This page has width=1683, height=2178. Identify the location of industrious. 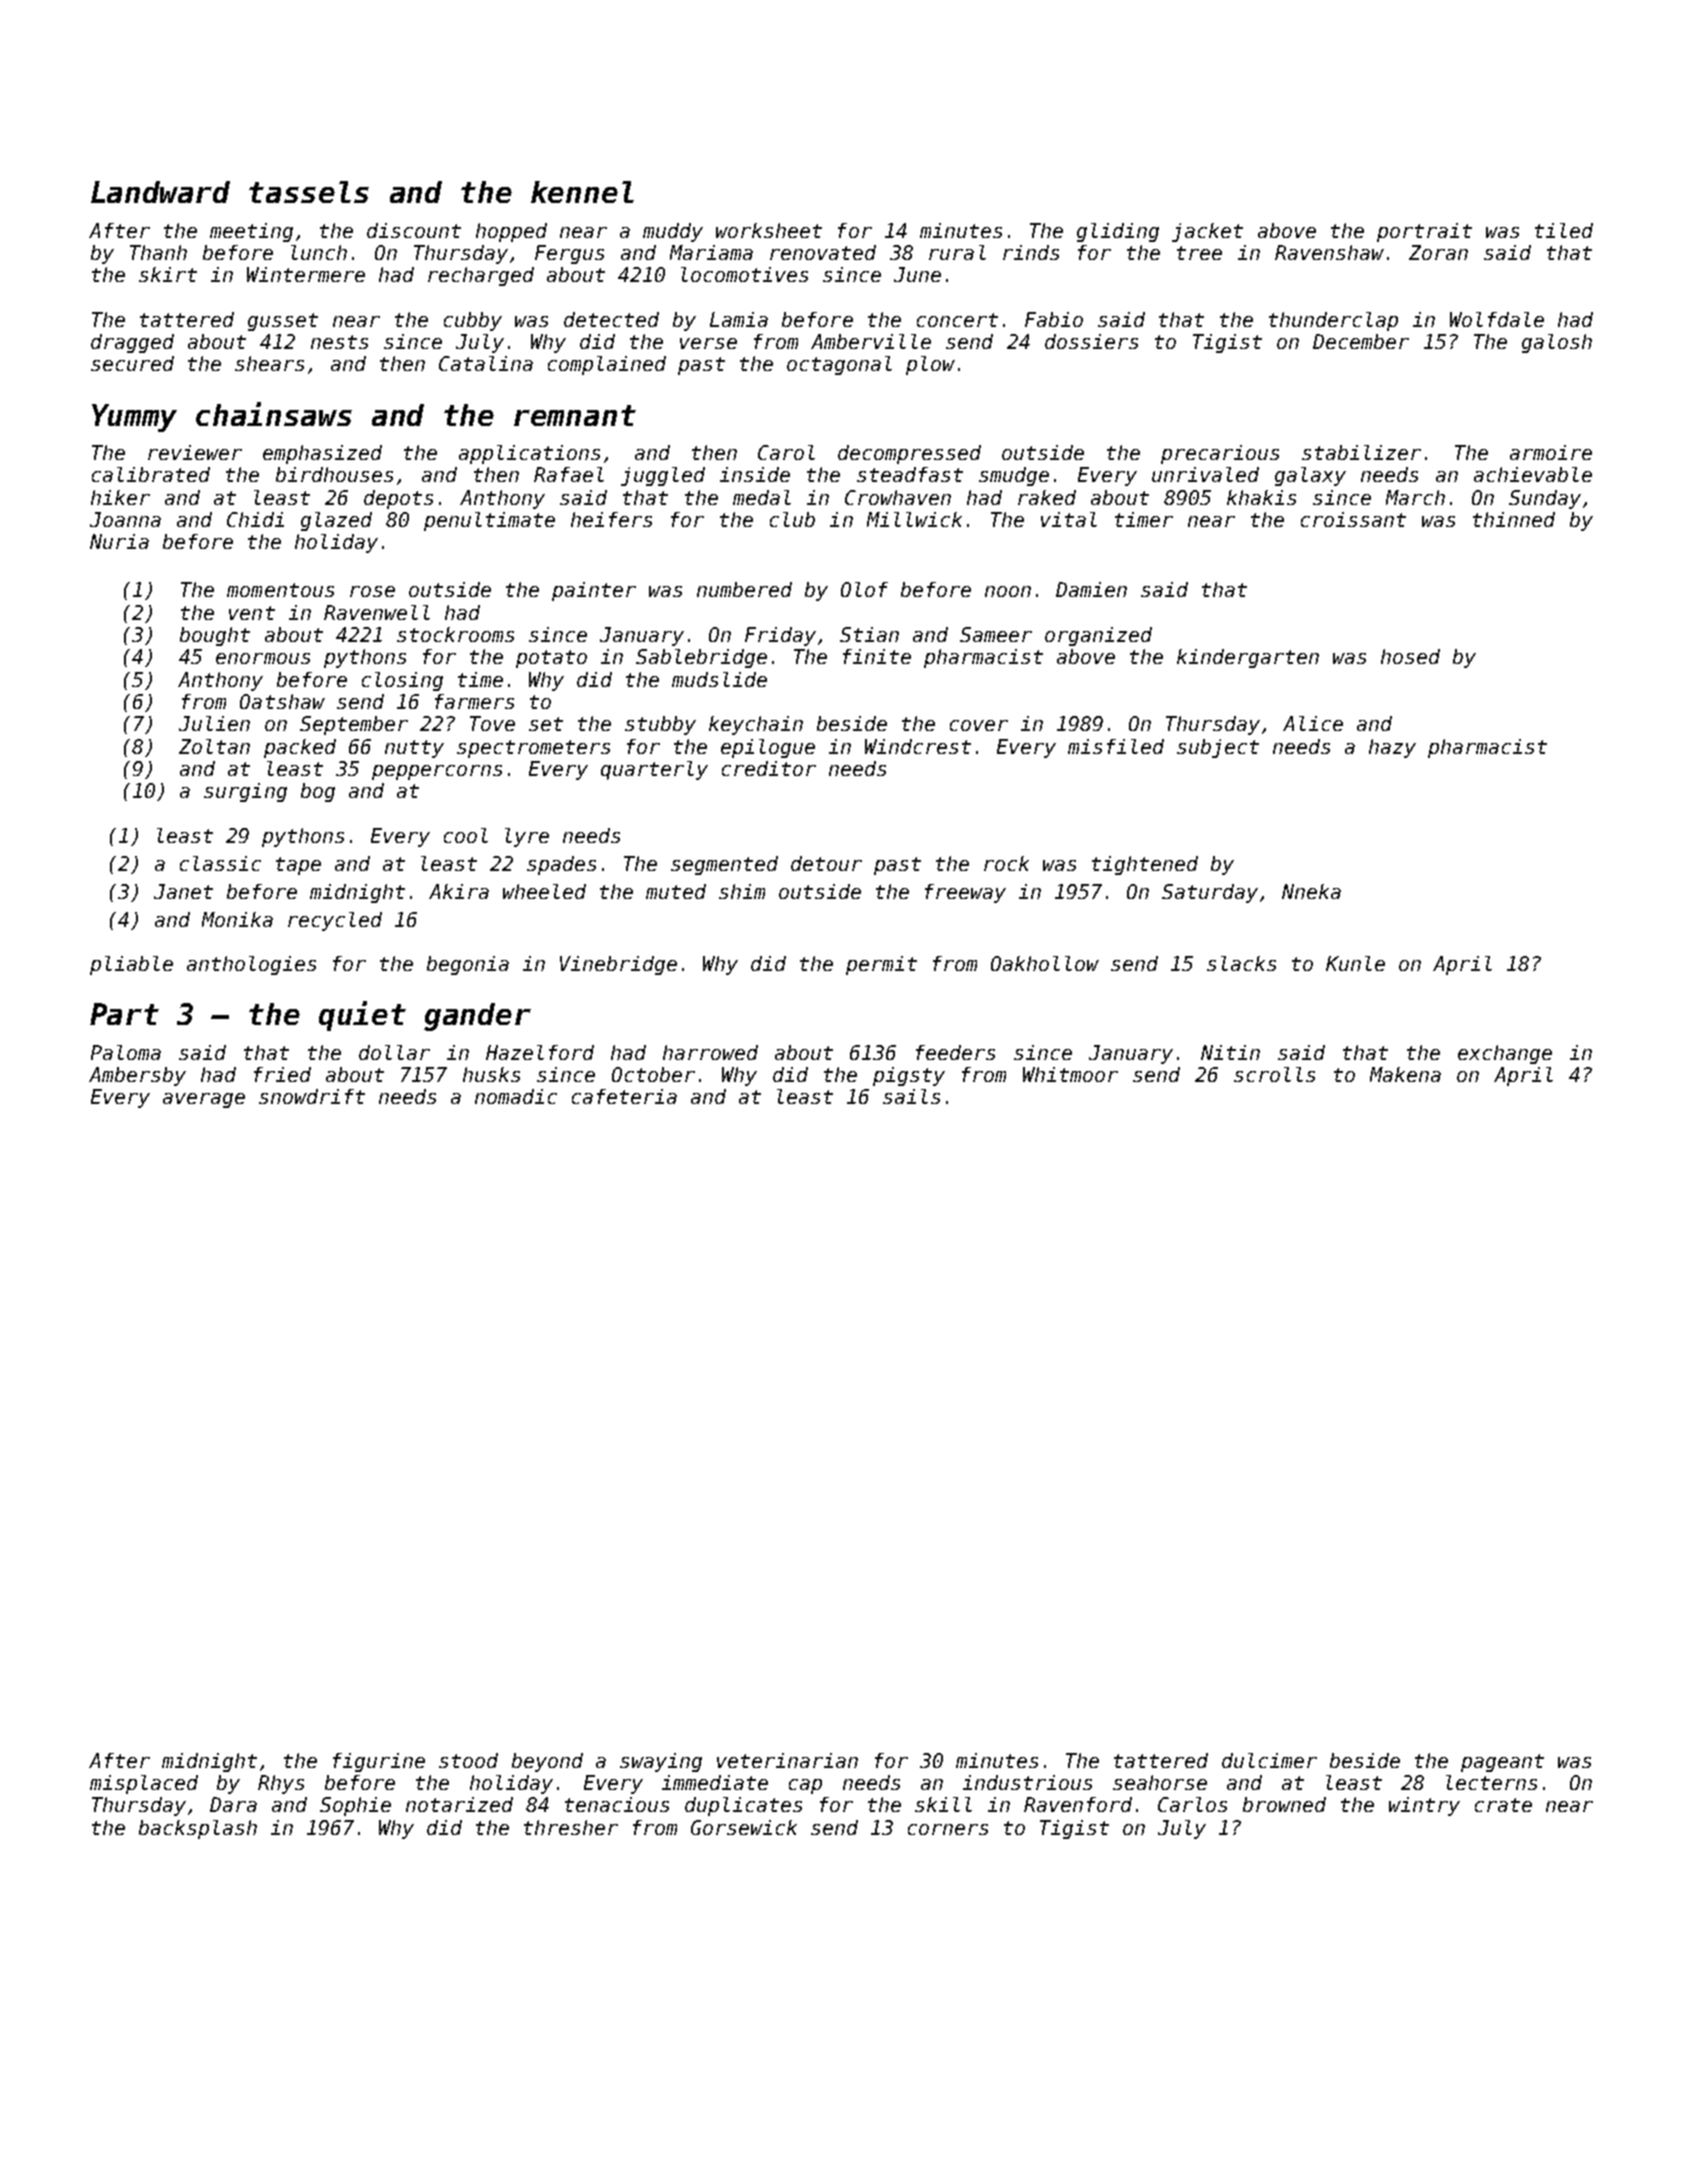
(1027, 1782).
